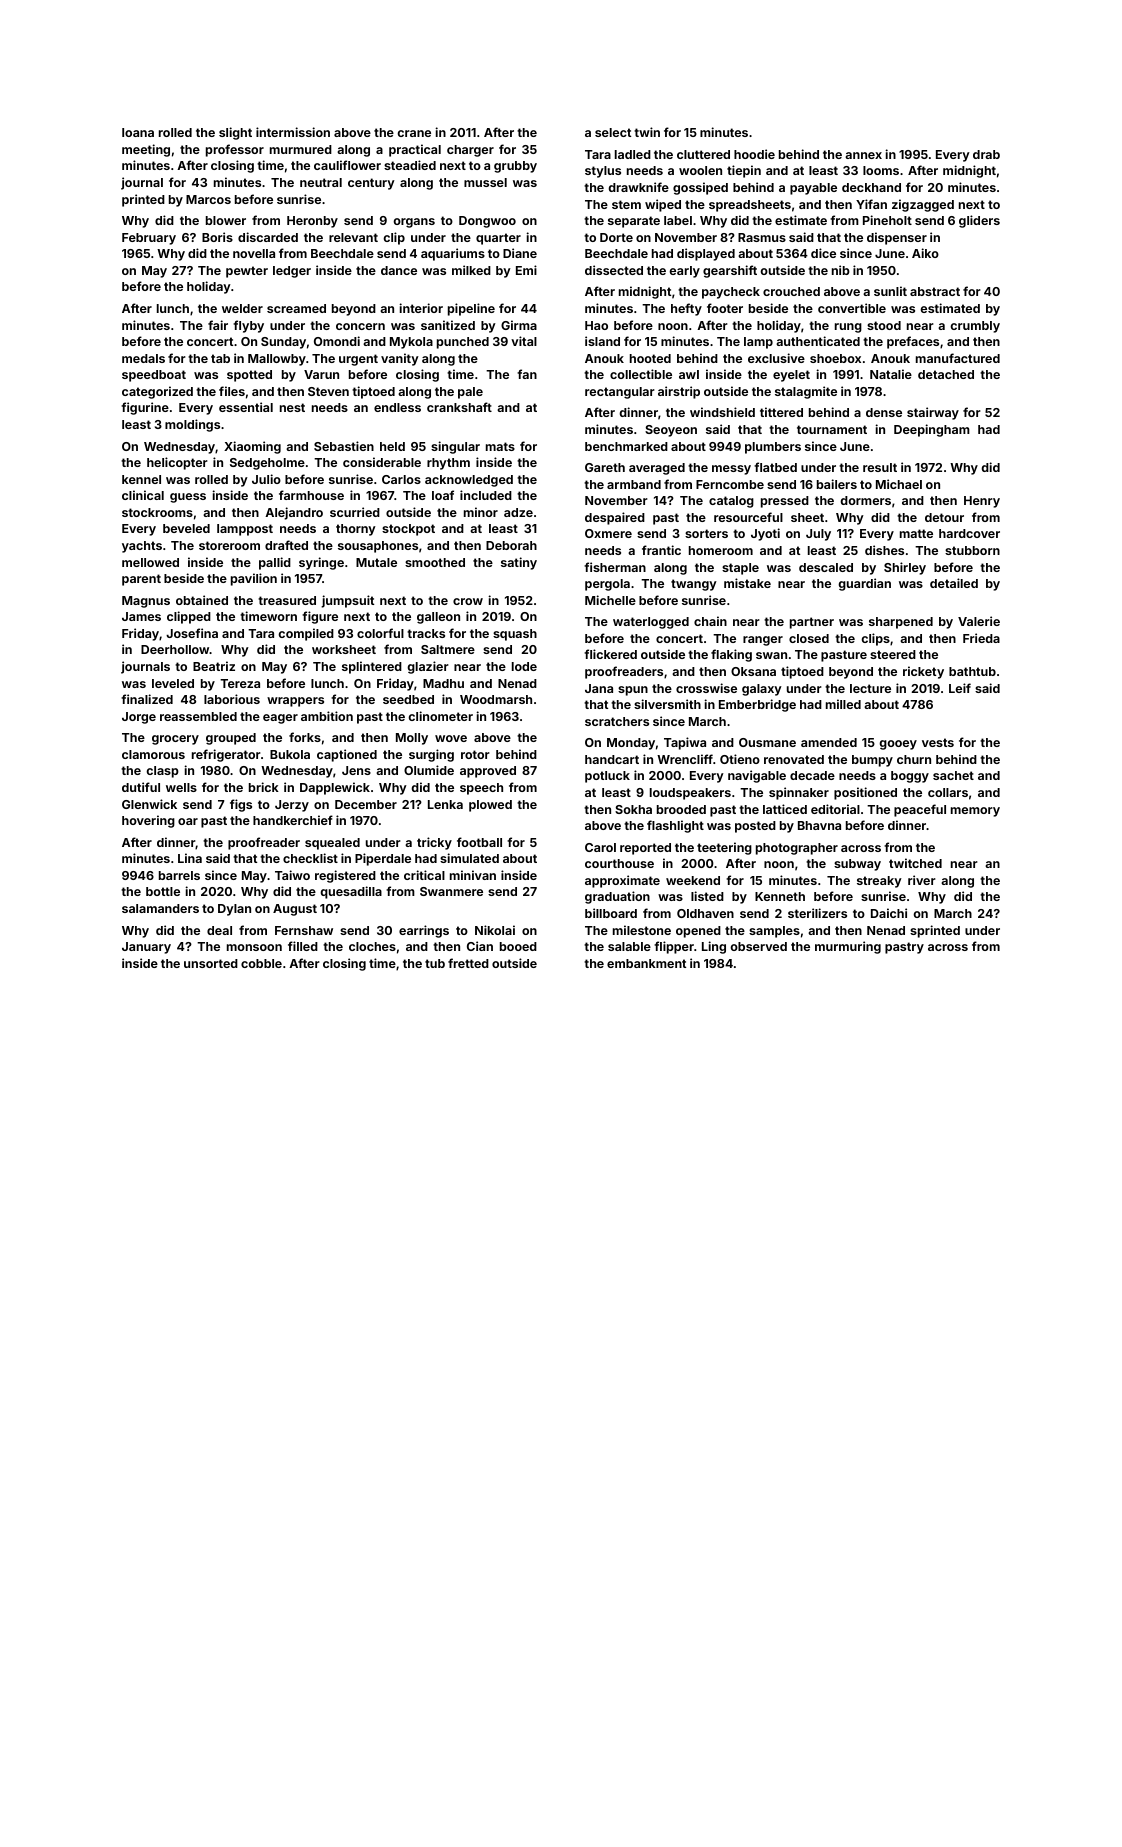  What do you see at coordinates (188, 498) in the screenshot?
I see `guess` at bounding box center [188, 498].
